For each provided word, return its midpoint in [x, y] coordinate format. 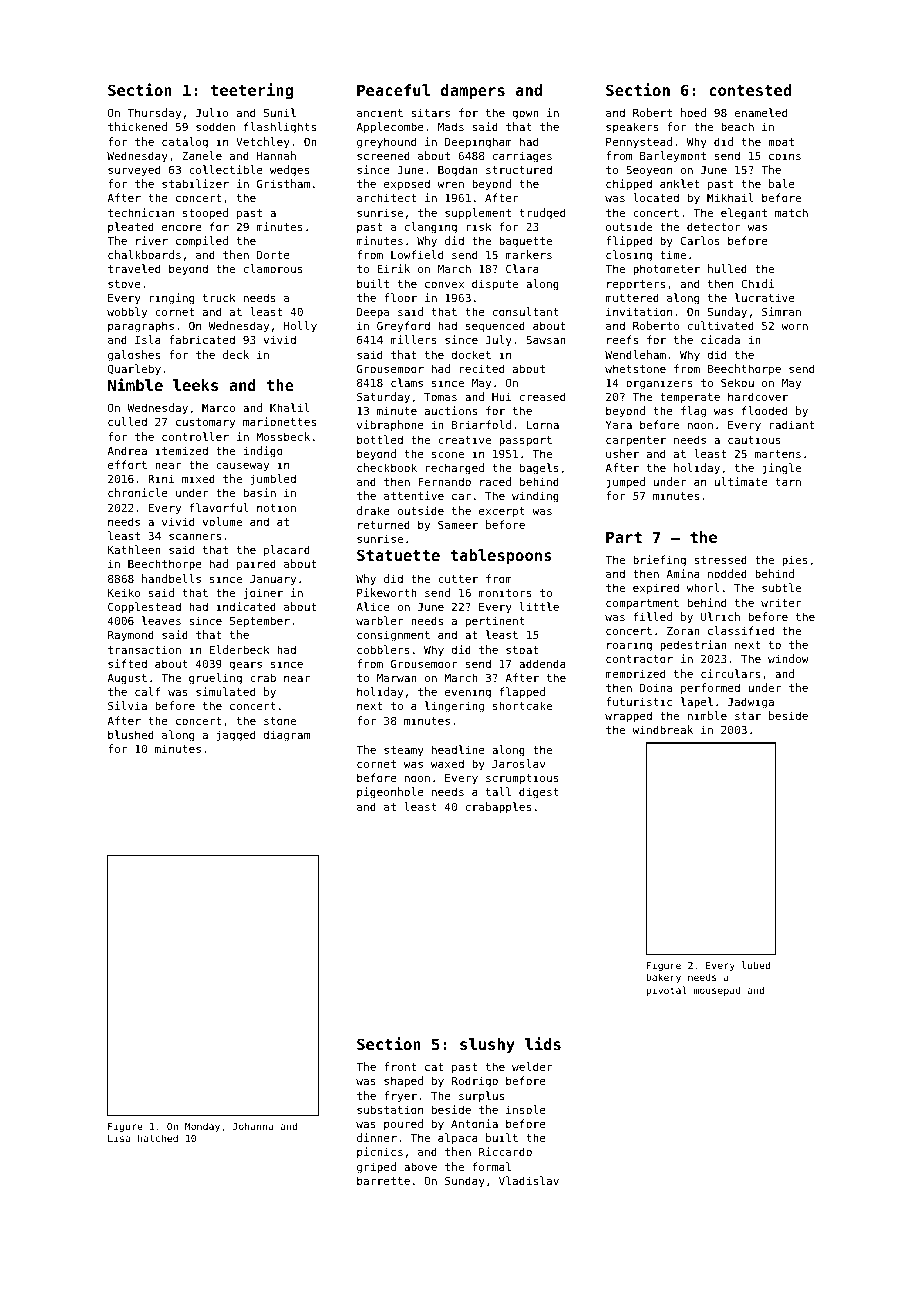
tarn [788, 482]
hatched [158, 1138]
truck [219, 297]
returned [384, 524]
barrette [383, 1180]
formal [491, 1166]
